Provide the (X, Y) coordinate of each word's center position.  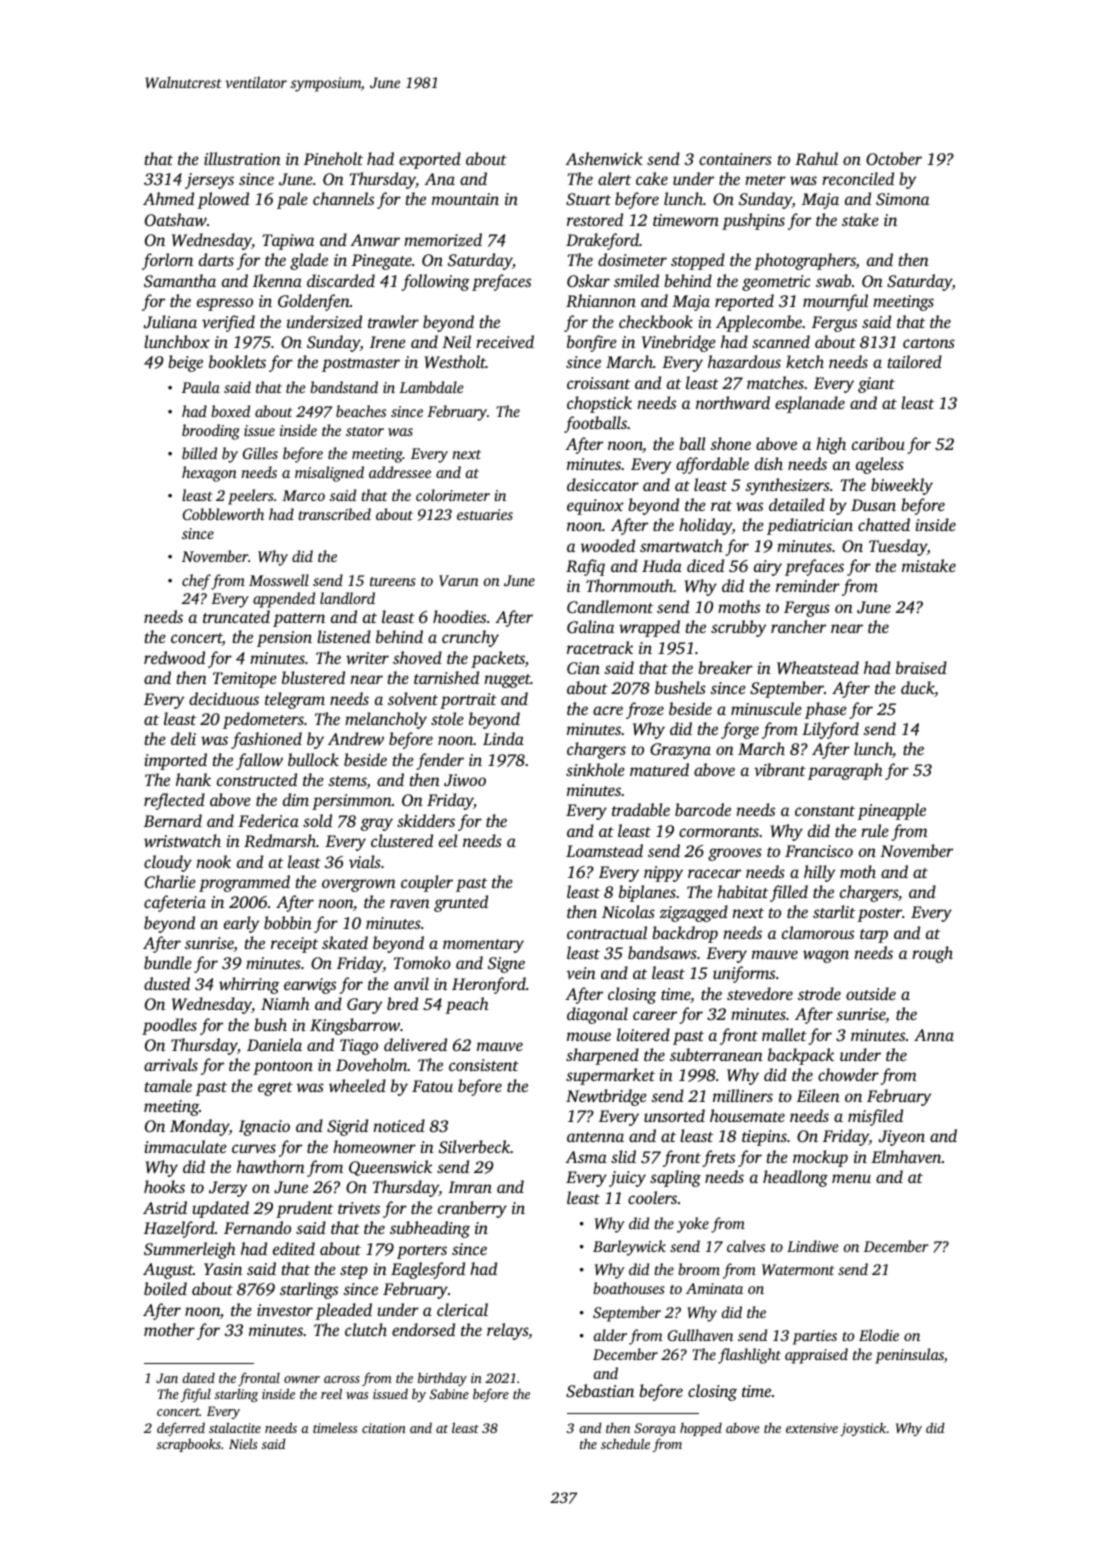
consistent (484, 1065)
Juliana (170, 322)
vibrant (780, 769)
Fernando (257, 1227)
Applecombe (759, 323)
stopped (698, 261)
